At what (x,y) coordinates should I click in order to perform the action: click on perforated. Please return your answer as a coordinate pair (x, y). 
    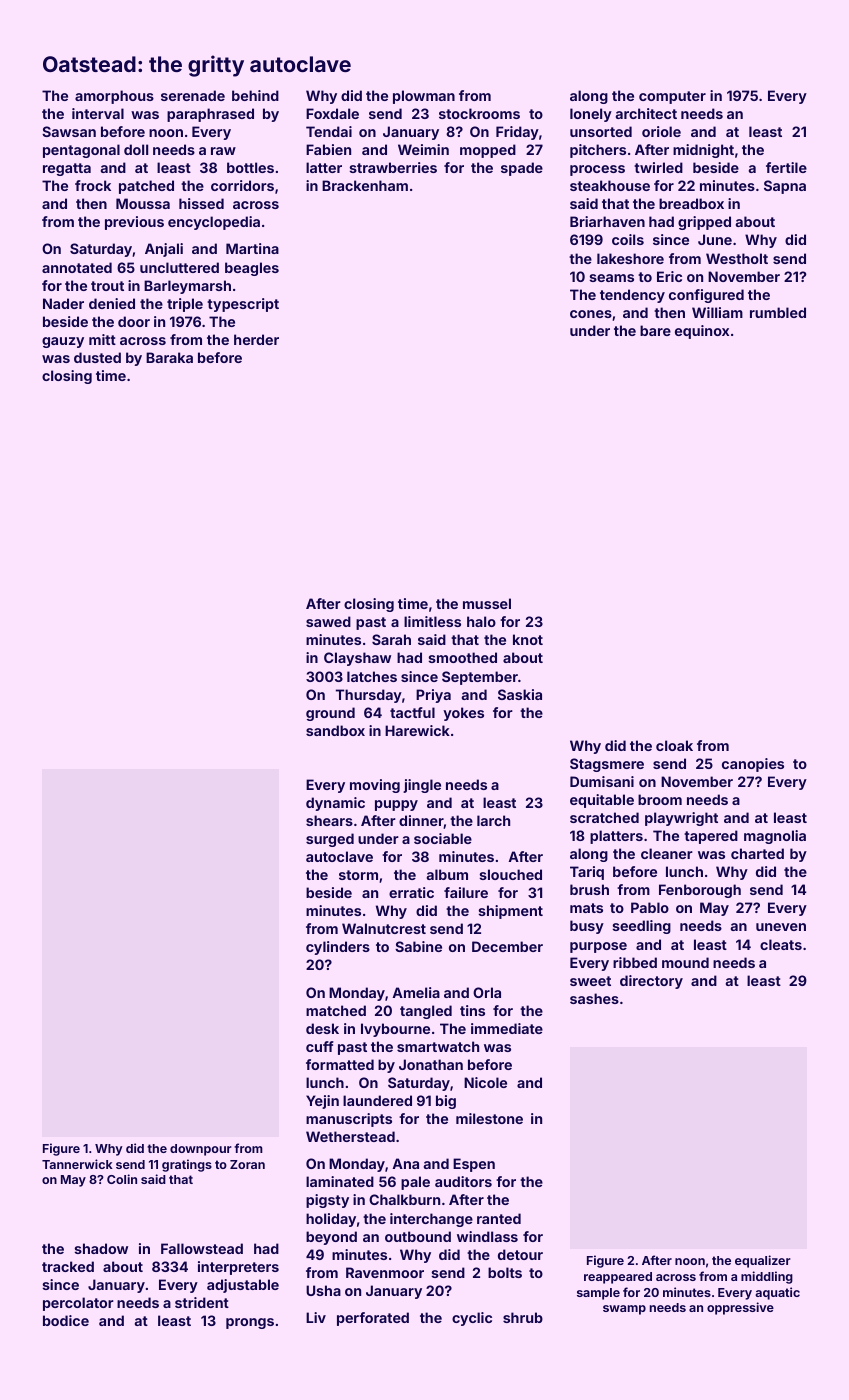
    Looking at the image, I should click on (373, 1319).
